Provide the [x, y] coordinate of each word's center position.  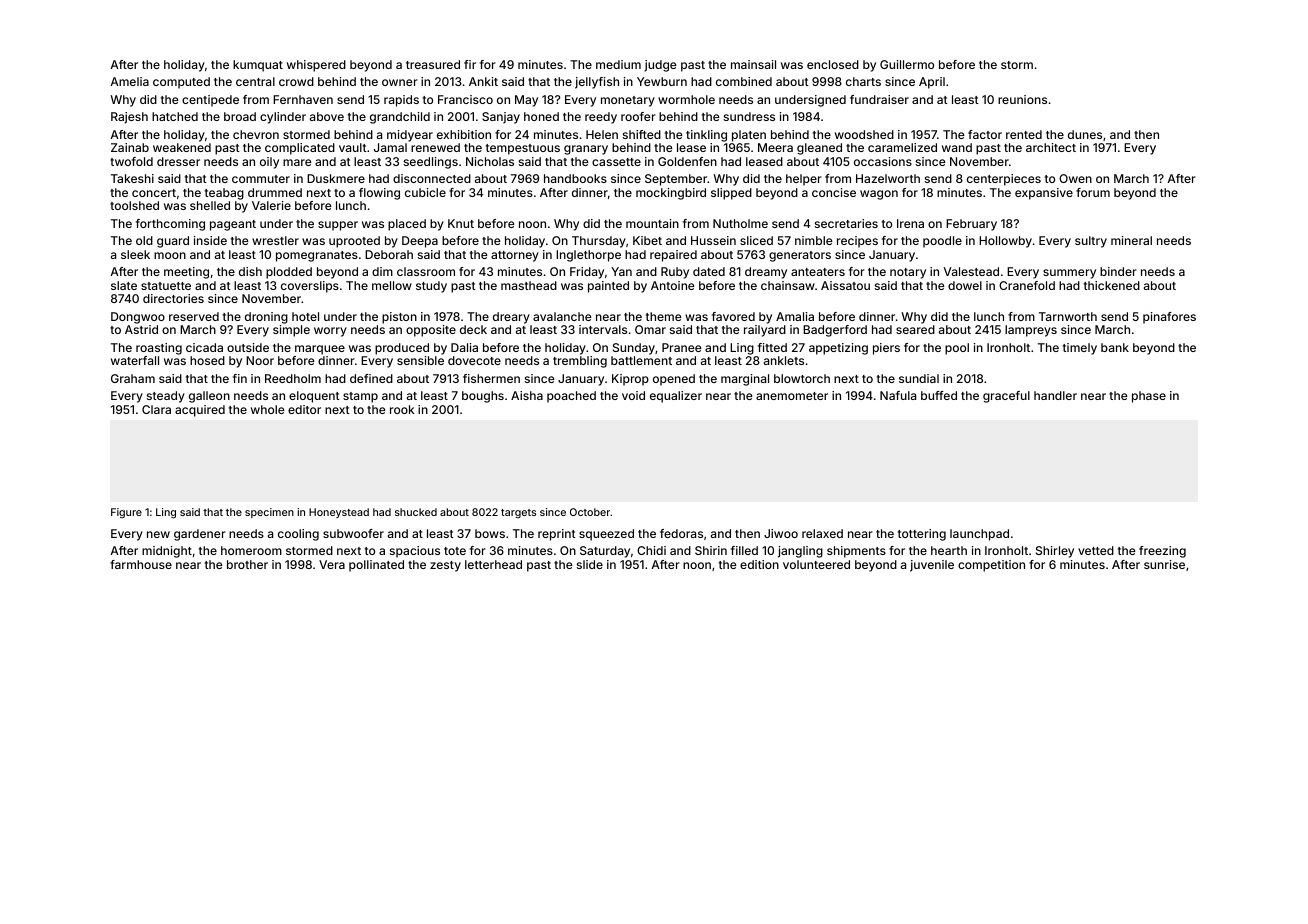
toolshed [134, 205]
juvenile [932, 566]
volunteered [816, 564]
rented [1024, 134]
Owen [1075, 178]
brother [247, 564]
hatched [175, 116]
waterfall [135, 360]
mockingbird [671, 194]
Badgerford [835, 331]
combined [744, 81]
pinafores [1169, 318]
